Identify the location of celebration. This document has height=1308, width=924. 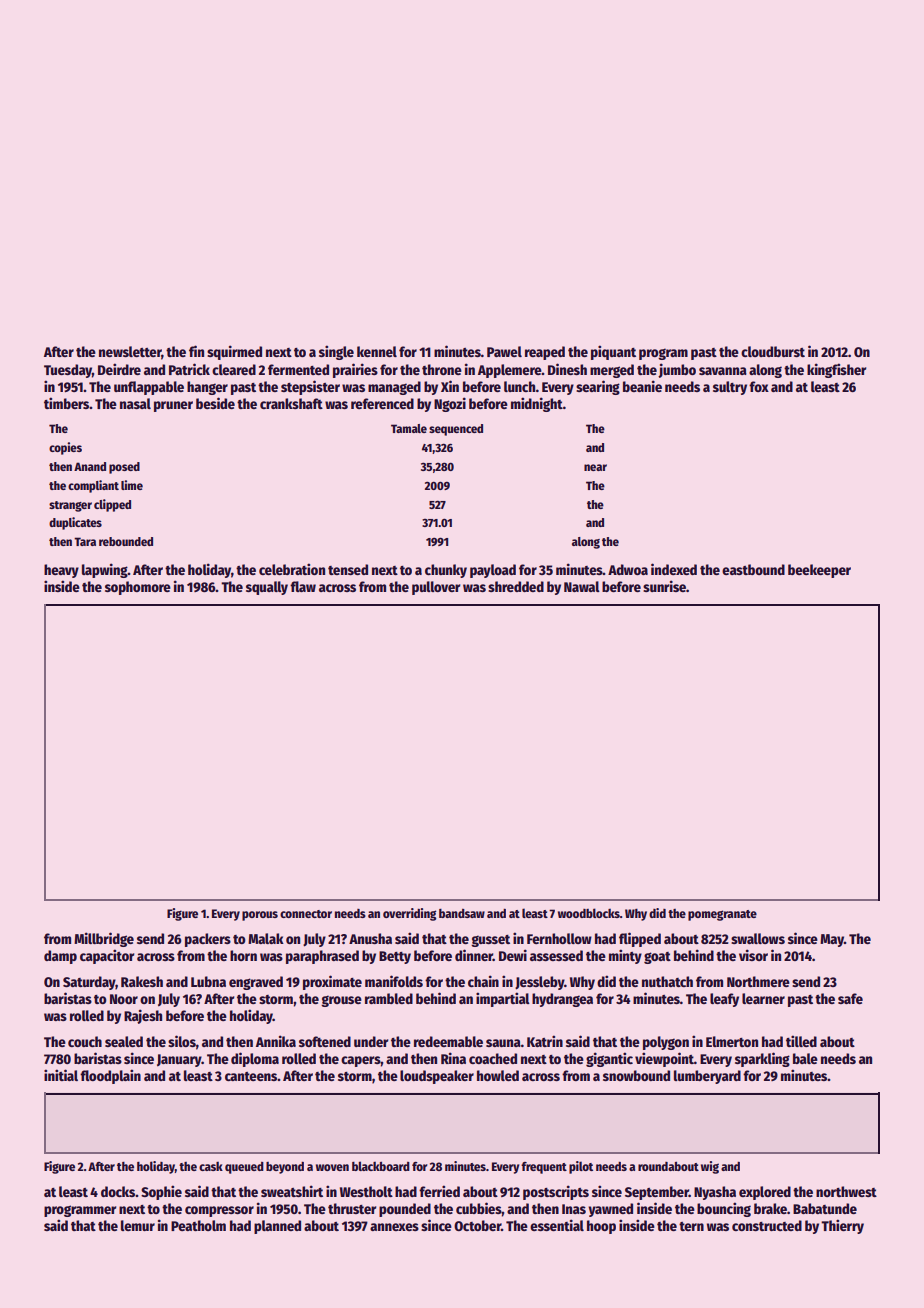
(292, 569).
